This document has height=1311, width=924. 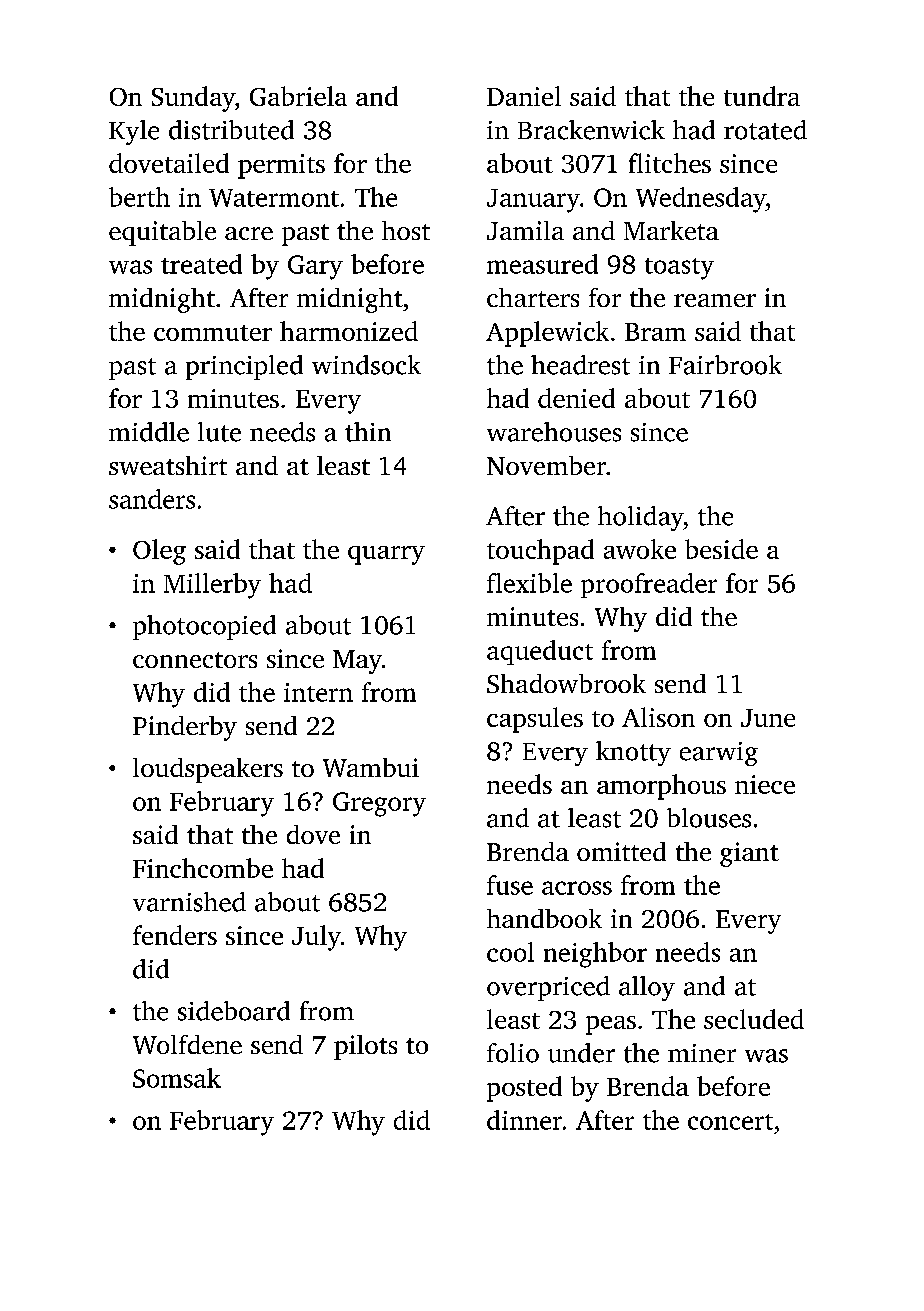 I want to click on dinner, so click(x=524, y=1120).
